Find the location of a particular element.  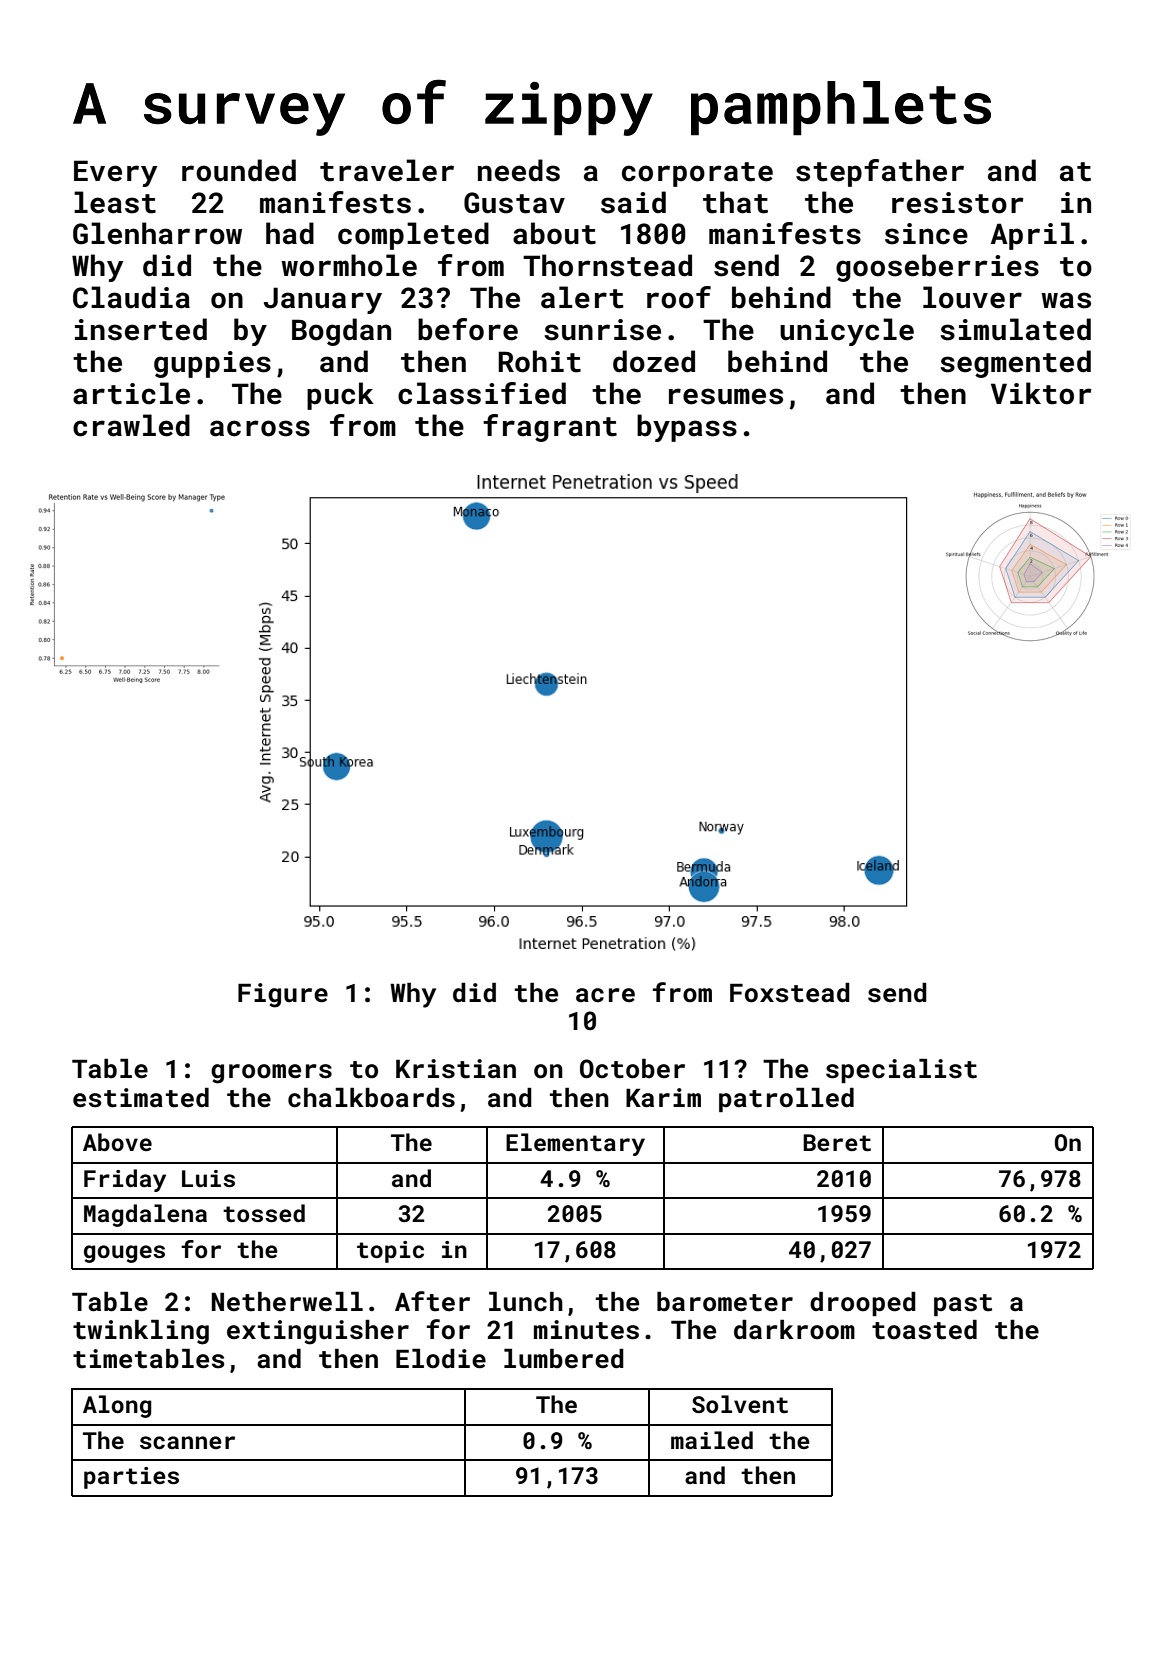

stepfather is located at coordinates (880, 173).
